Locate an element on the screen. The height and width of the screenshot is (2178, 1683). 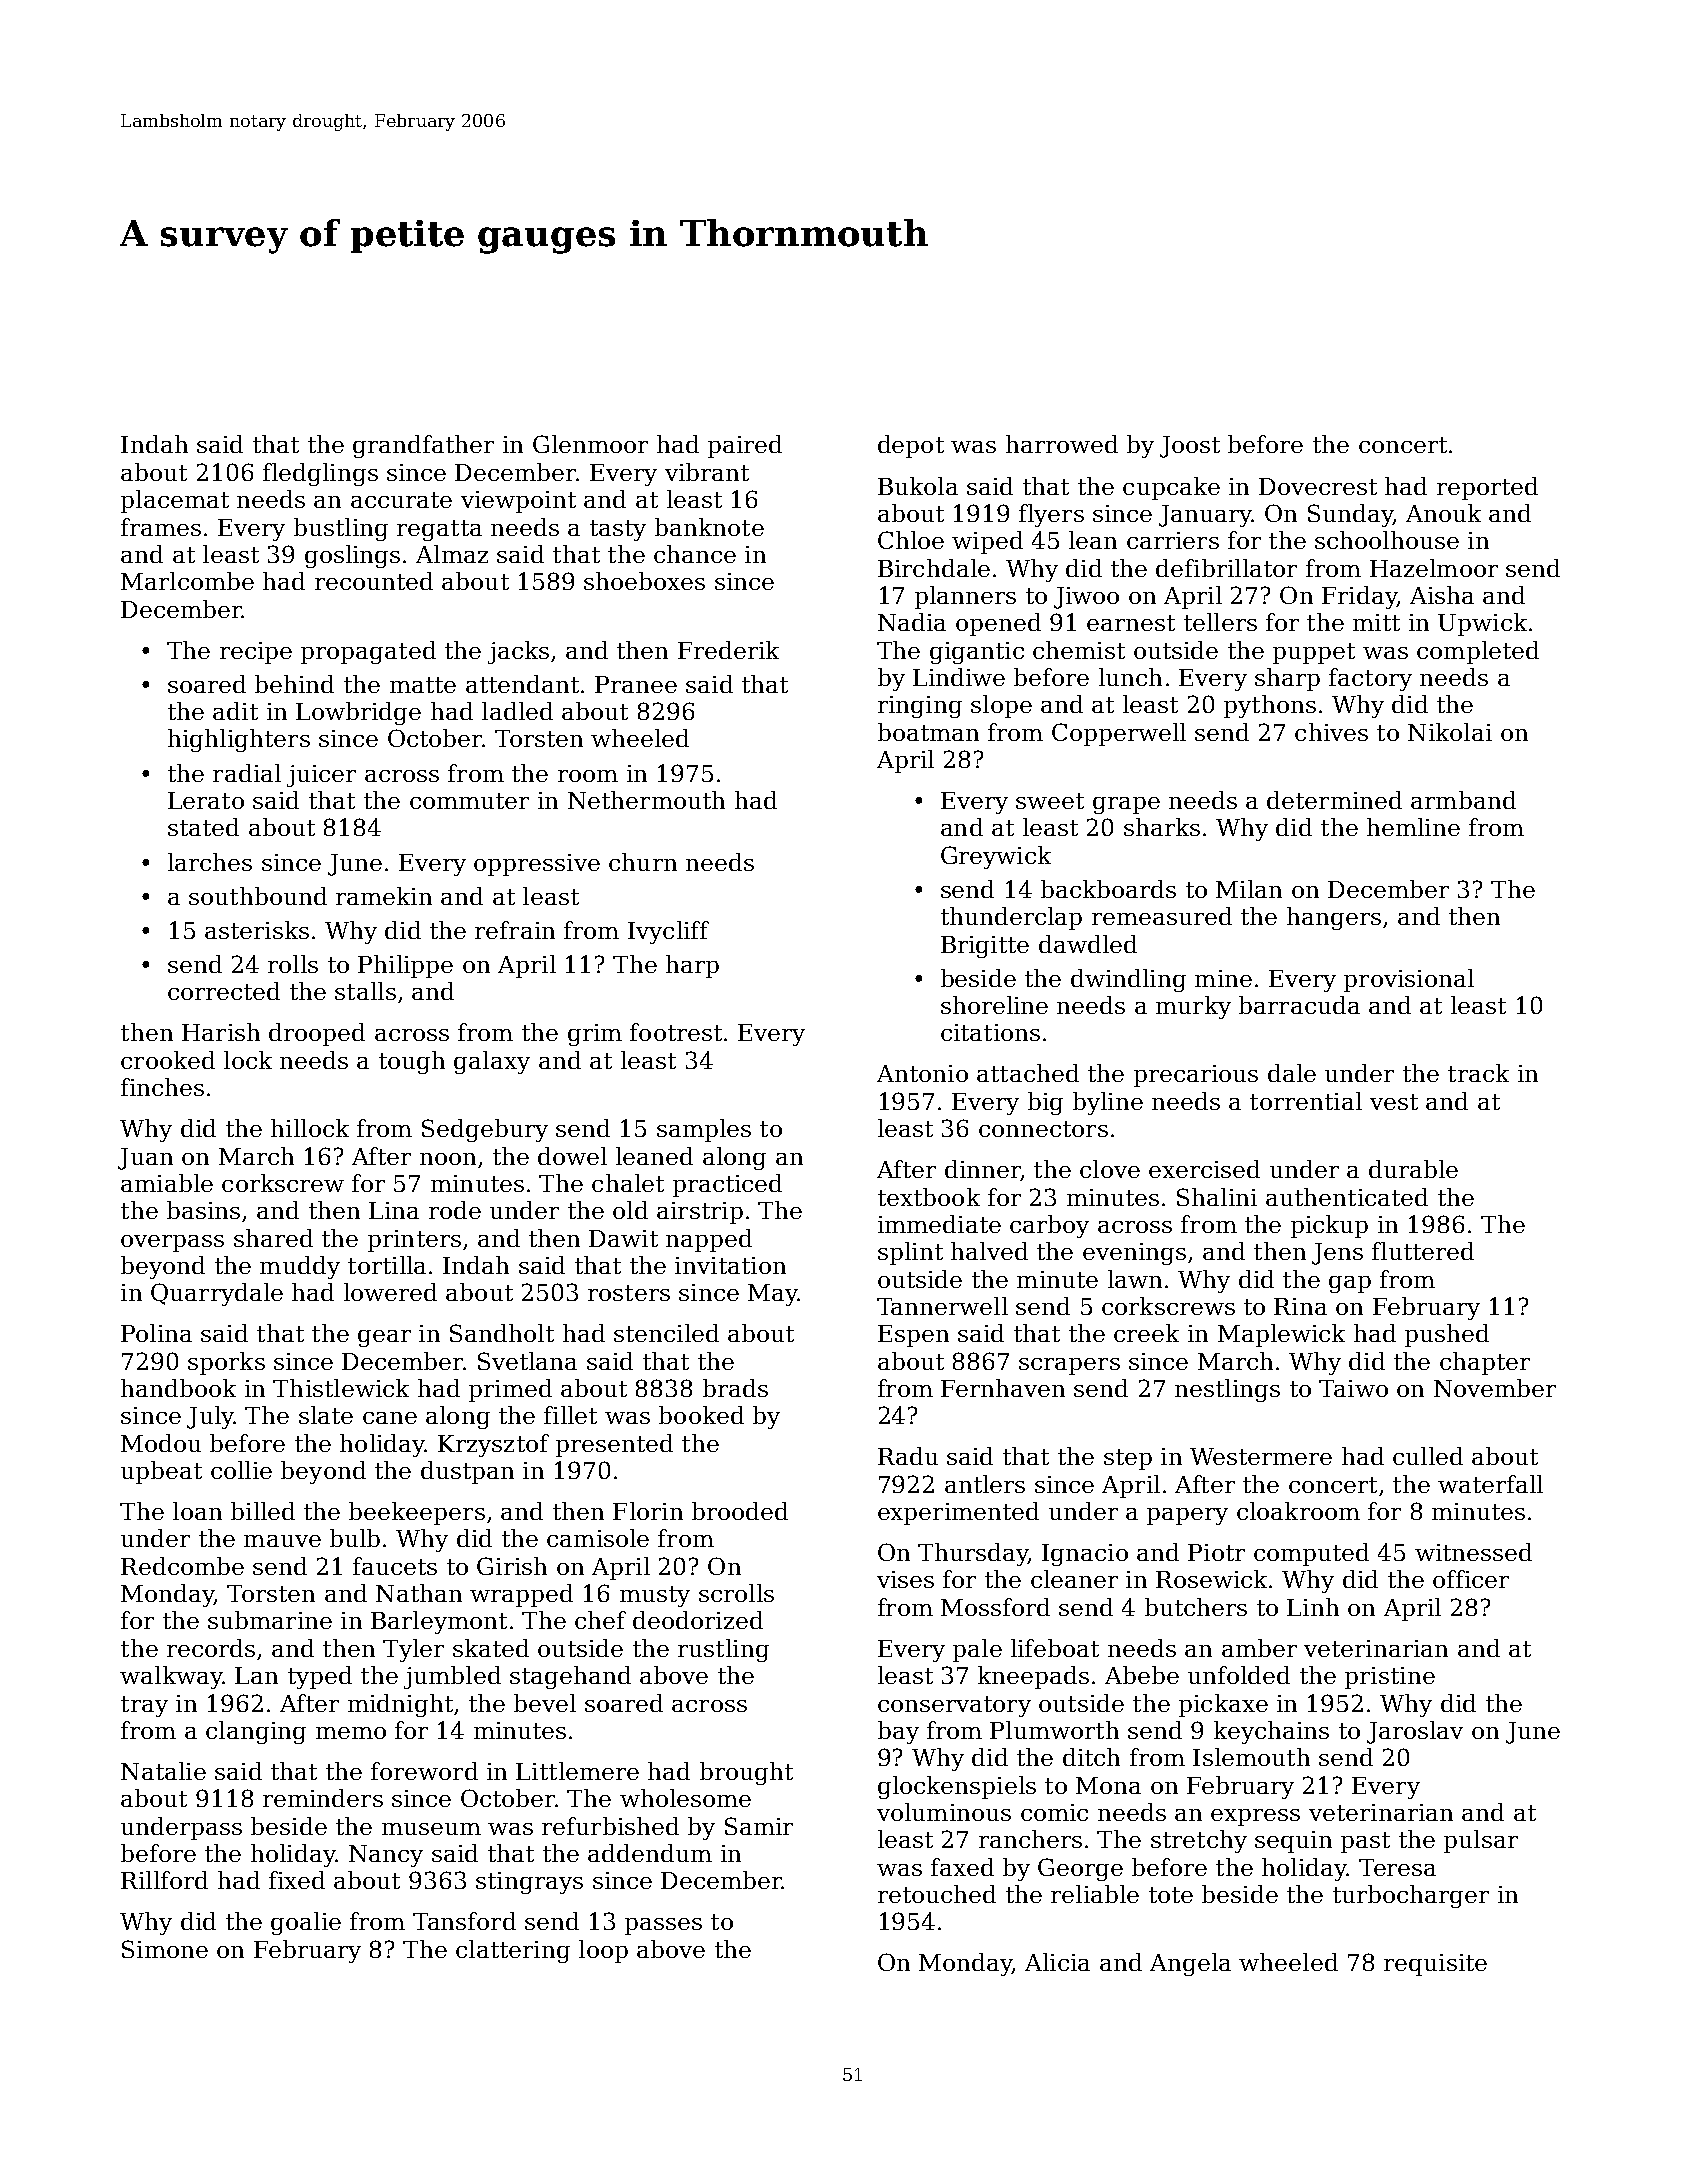
hangers is located at coordinates (1334, 918).
